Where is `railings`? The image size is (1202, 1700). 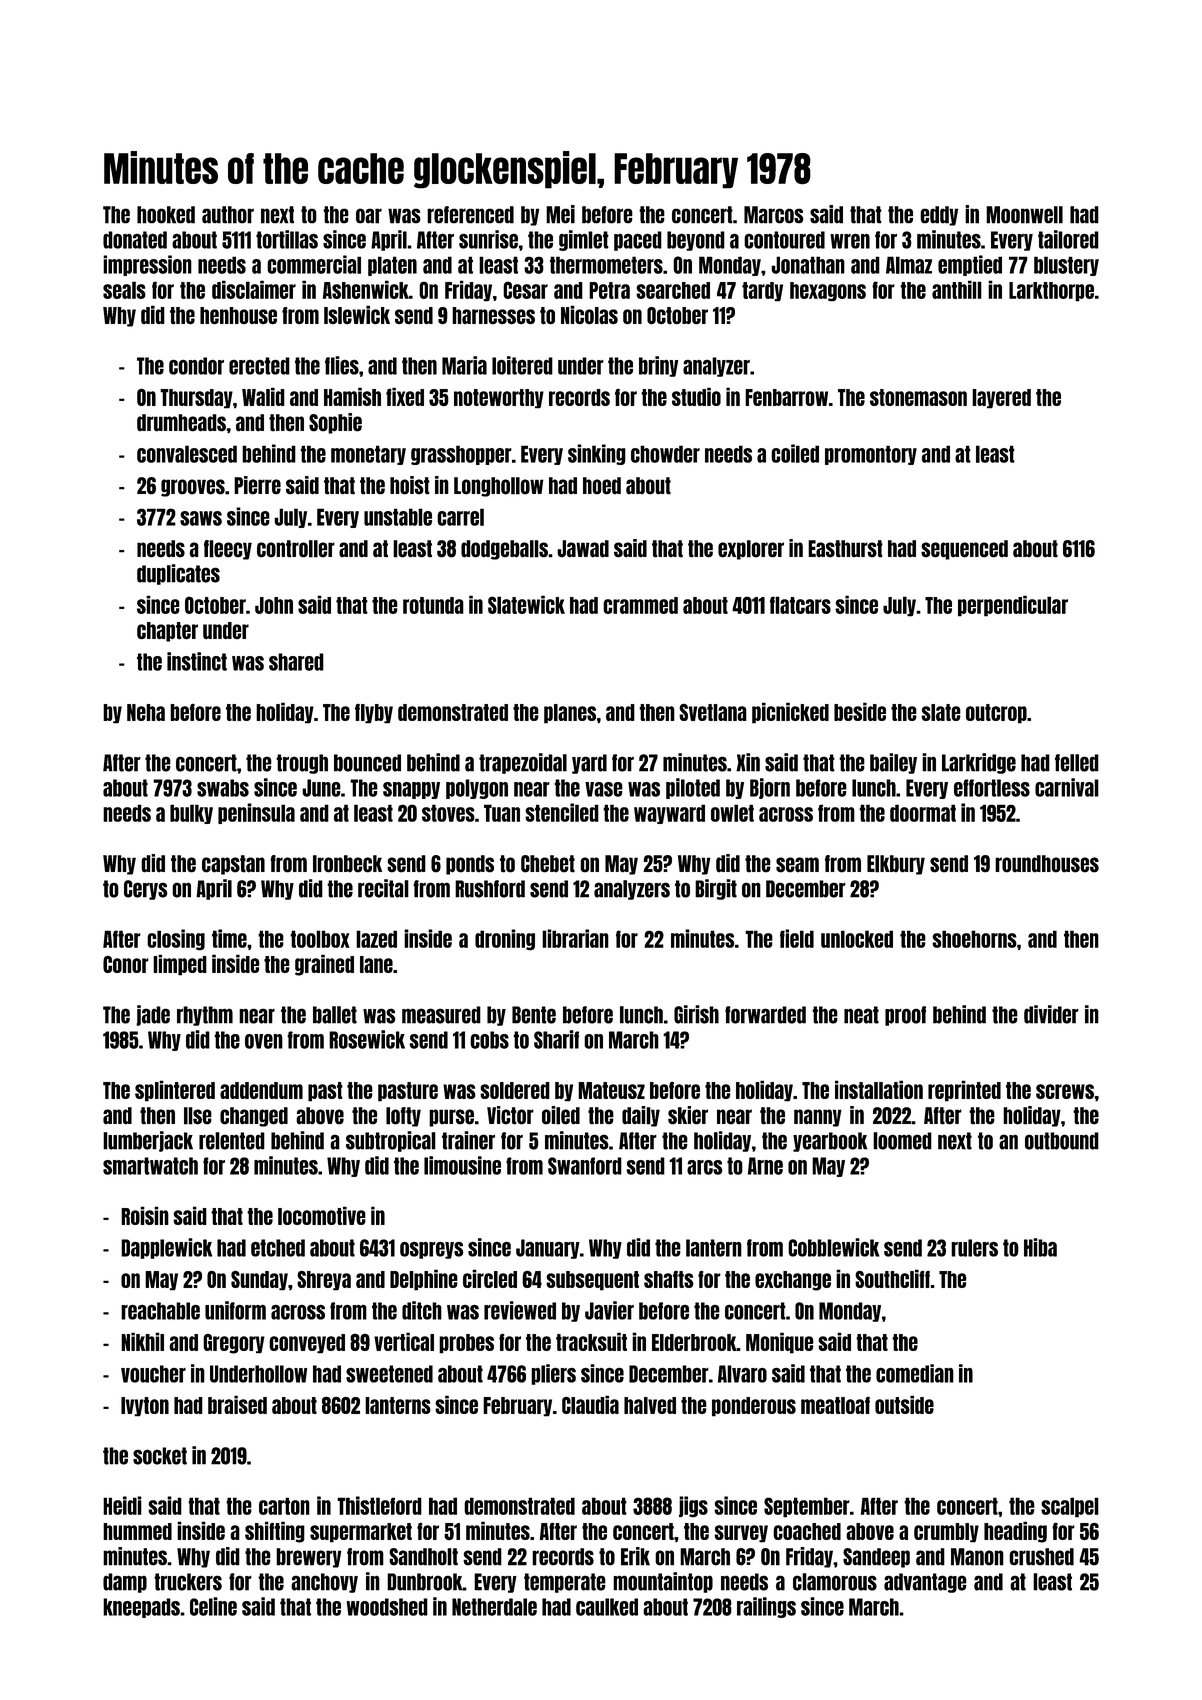
railings is located at coordinates (766, 1607).
